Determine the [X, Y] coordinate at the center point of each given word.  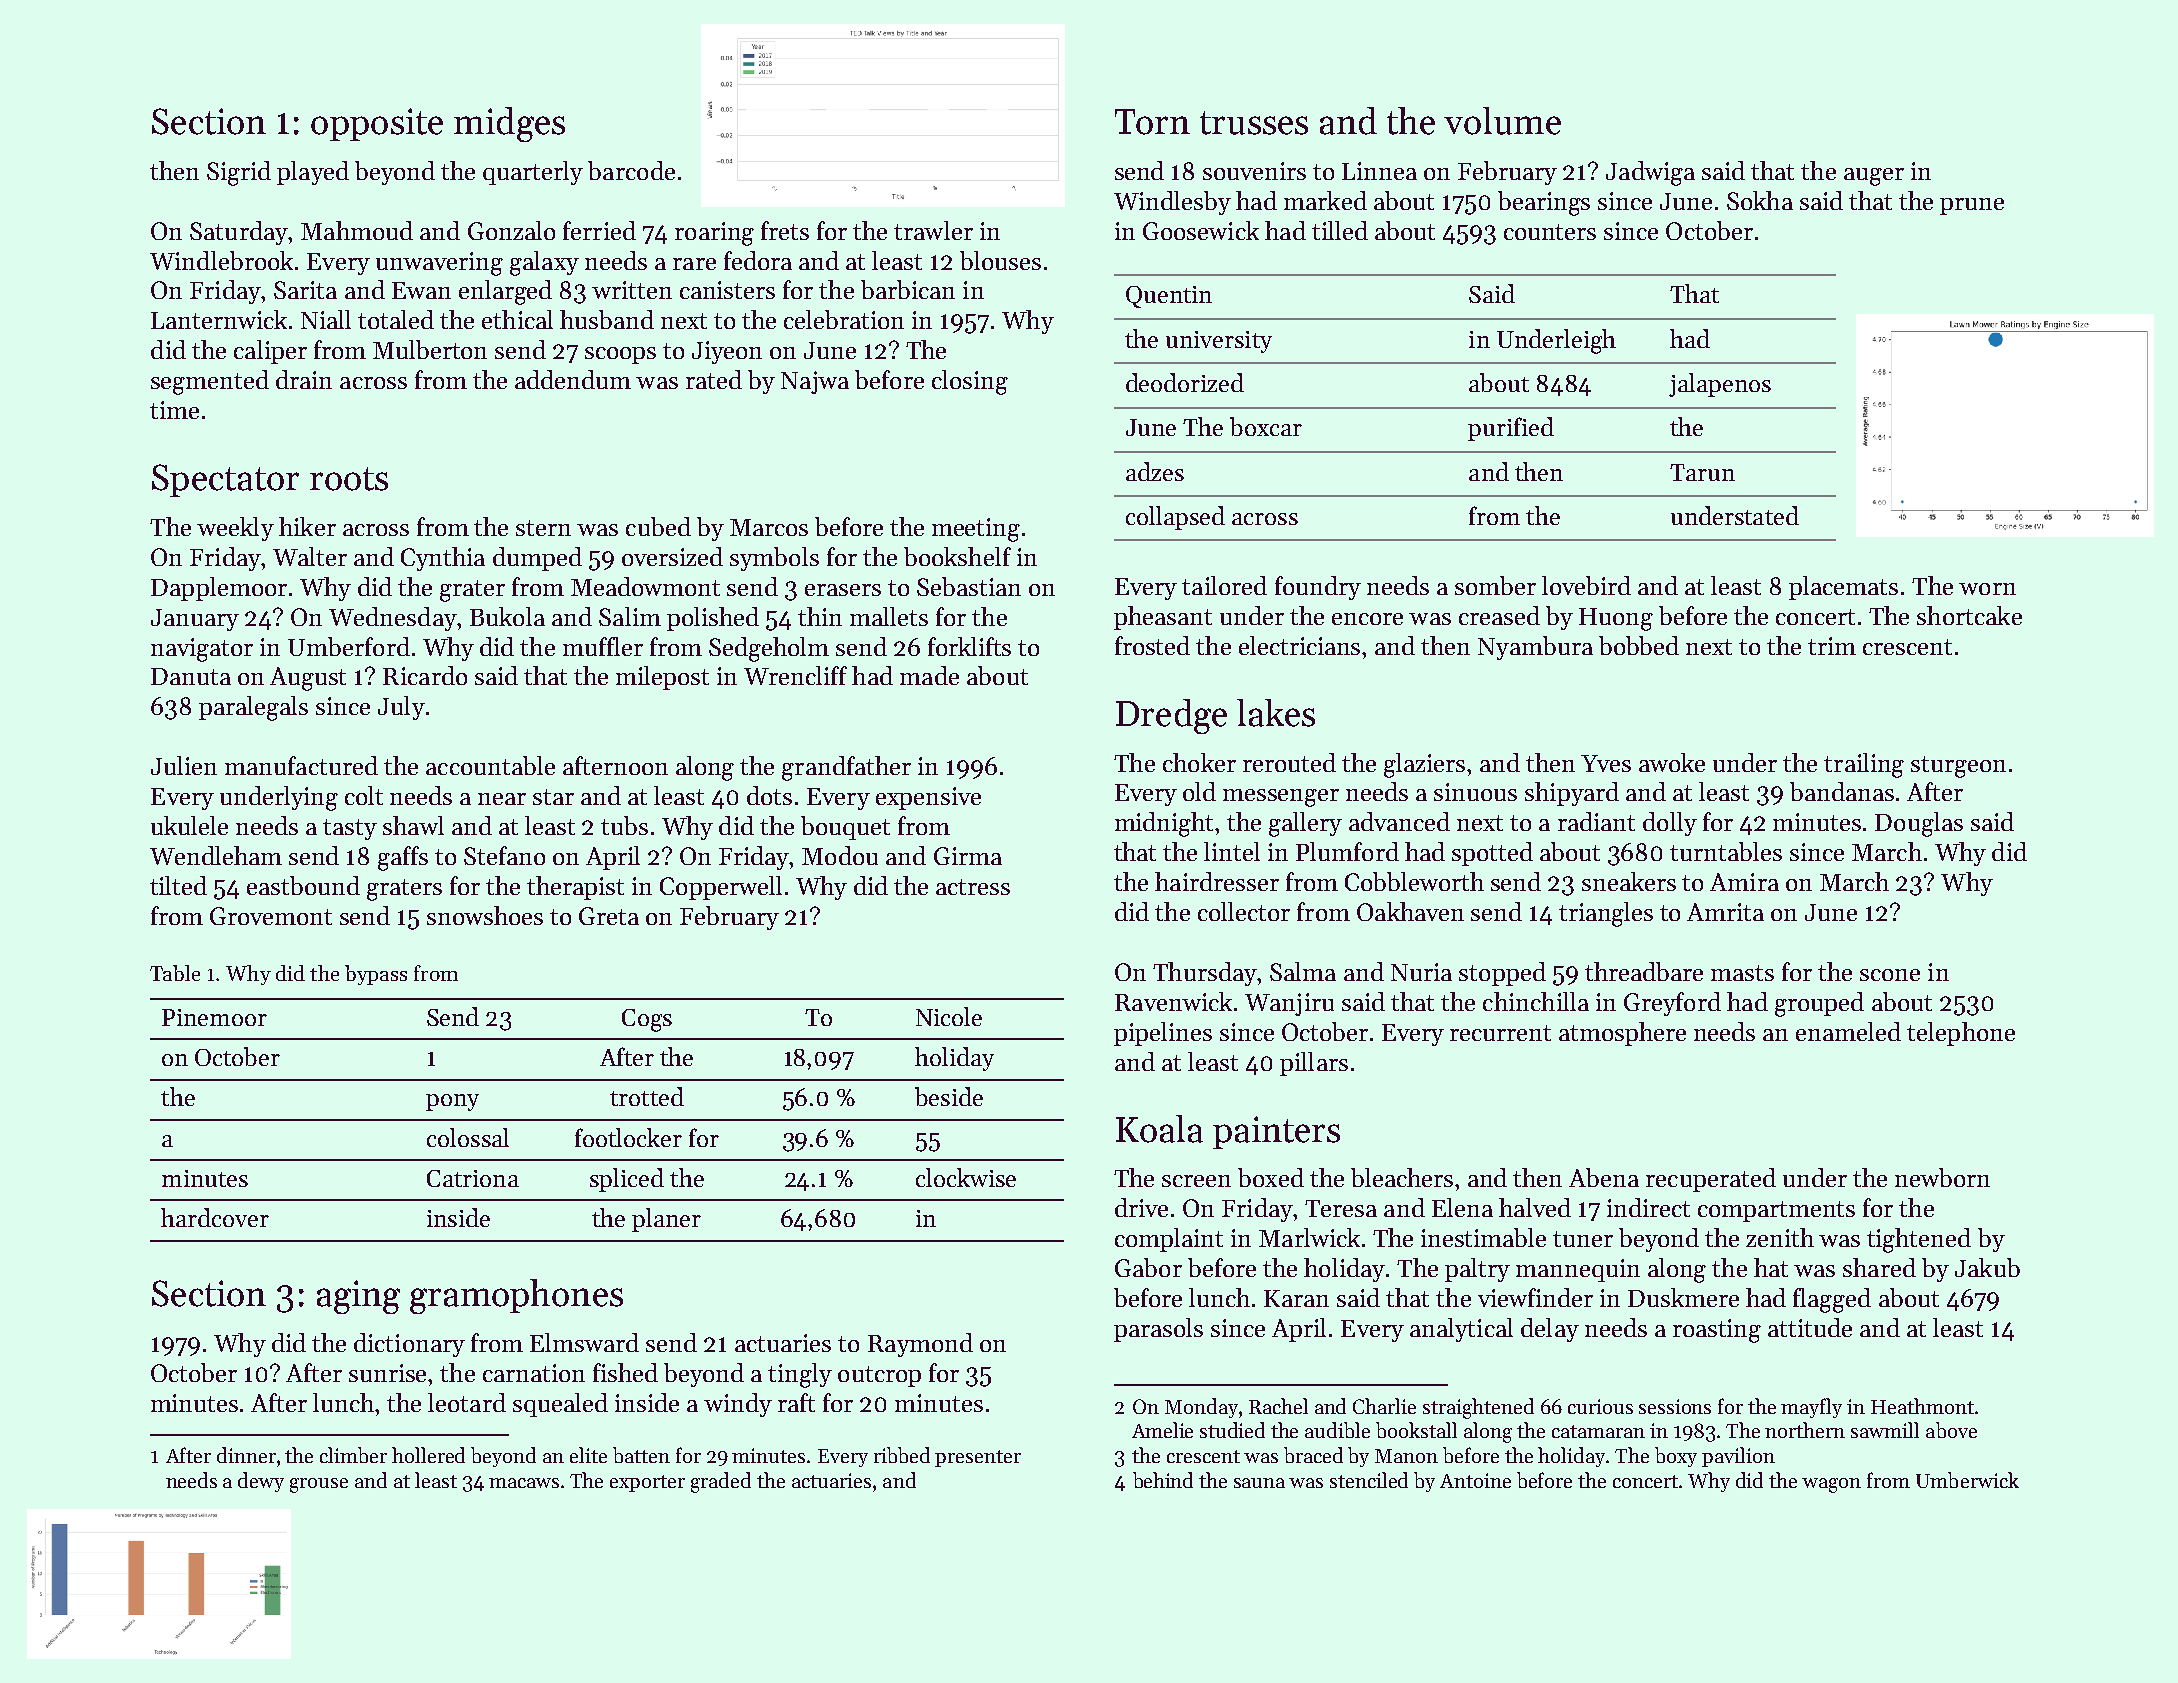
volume [1502, 121]
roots [349, 479]
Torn [1152, 122]
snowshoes [485, 915]
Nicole [949, 1016]
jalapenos [1720, 385]
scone [1890, 975]
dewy [261, 1482]
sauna [1259, 1483]
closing [970, 382]
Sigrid [239, 173]
